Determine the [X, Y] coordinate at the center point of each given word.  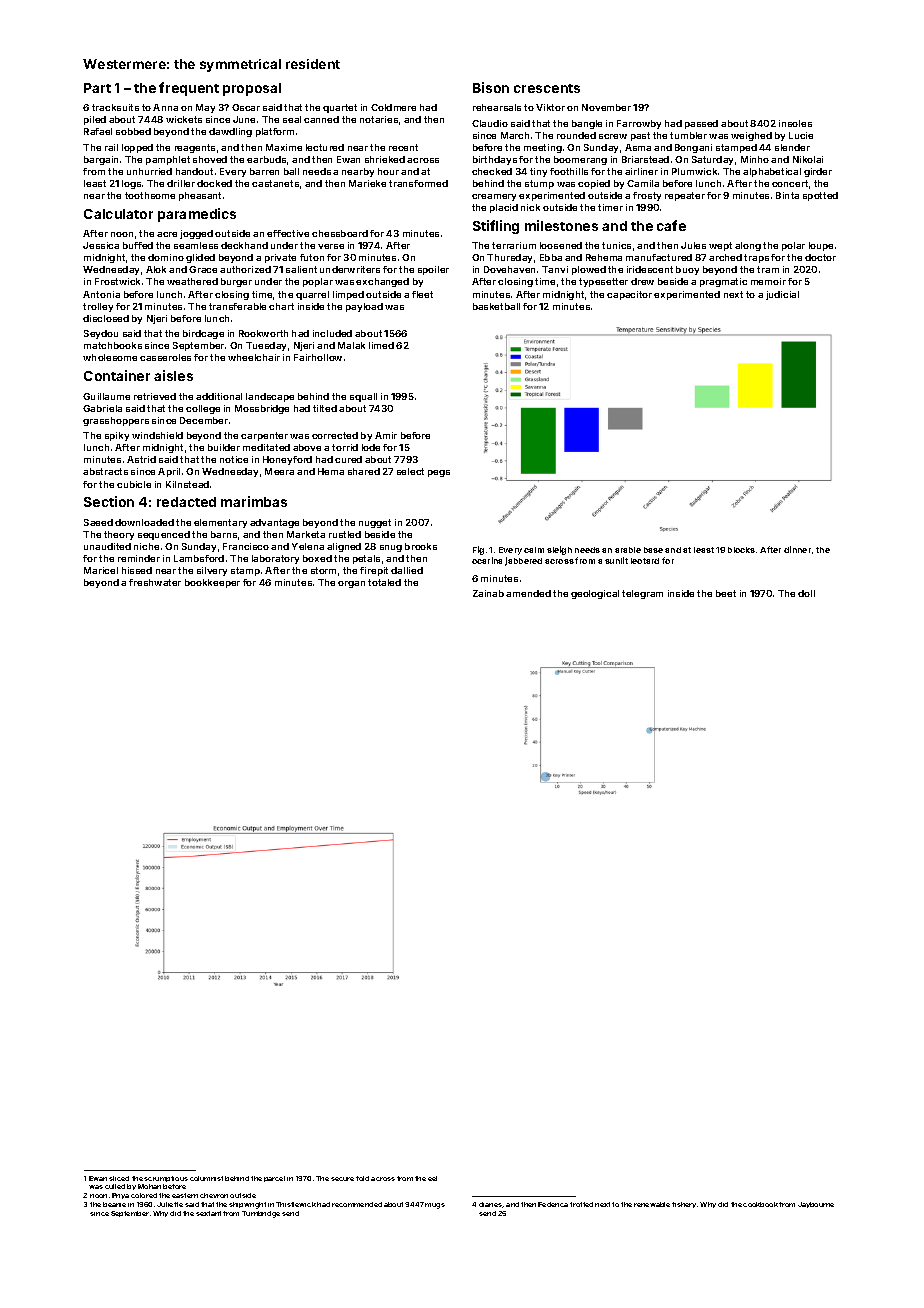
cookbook [760, 1204]
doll [806, 593]
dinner [797, 549]
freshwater [155, 582]
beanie [114, 1204]
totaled [384, 582]
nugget [375, 523]
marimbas [254, 501]
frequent [189, 89]
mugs [435, 1206]
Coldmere [393, 107]
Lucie [801, 135]
